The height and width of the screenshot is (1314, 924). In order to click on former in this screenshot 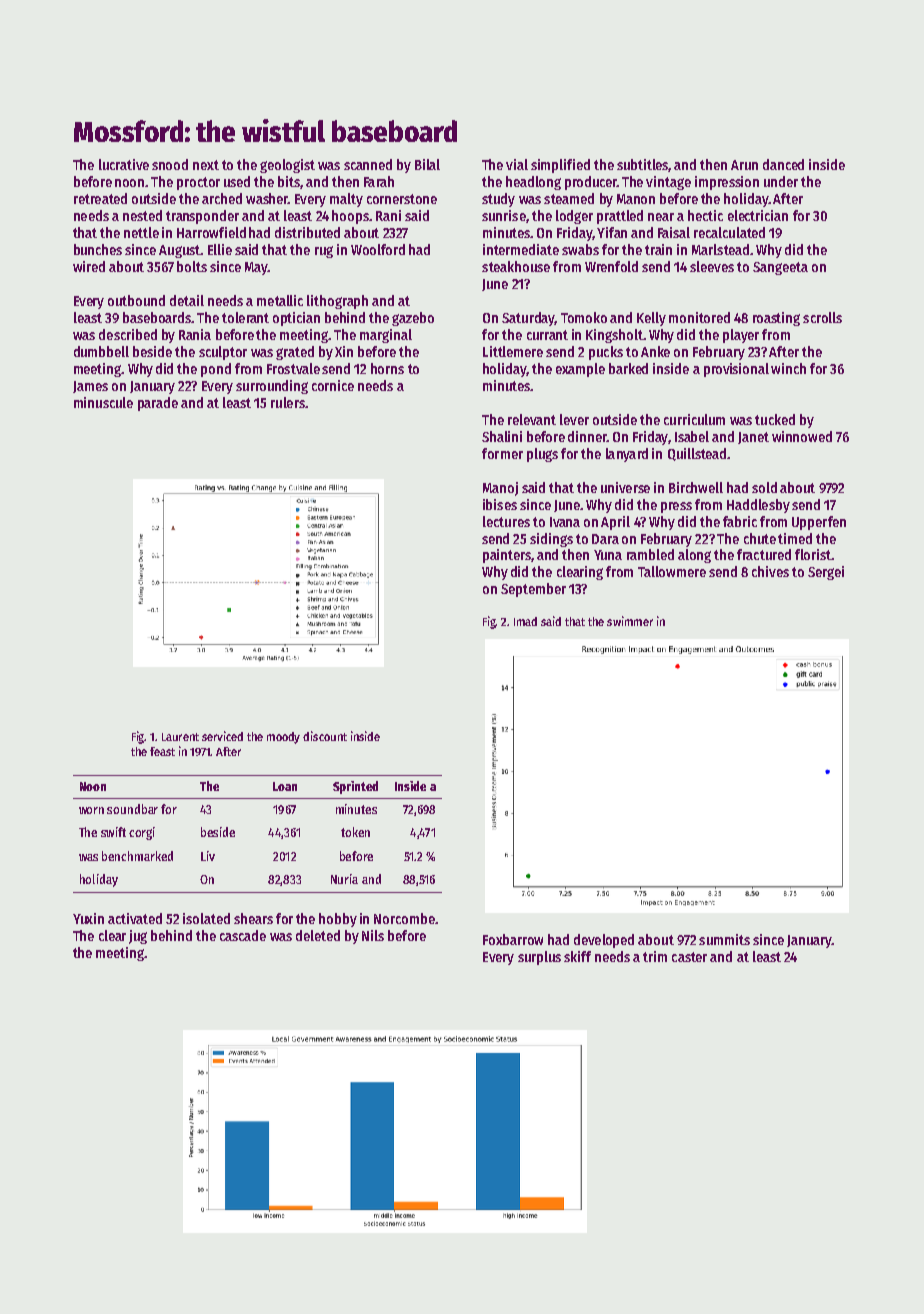, I will do `click(502, 453)`.
